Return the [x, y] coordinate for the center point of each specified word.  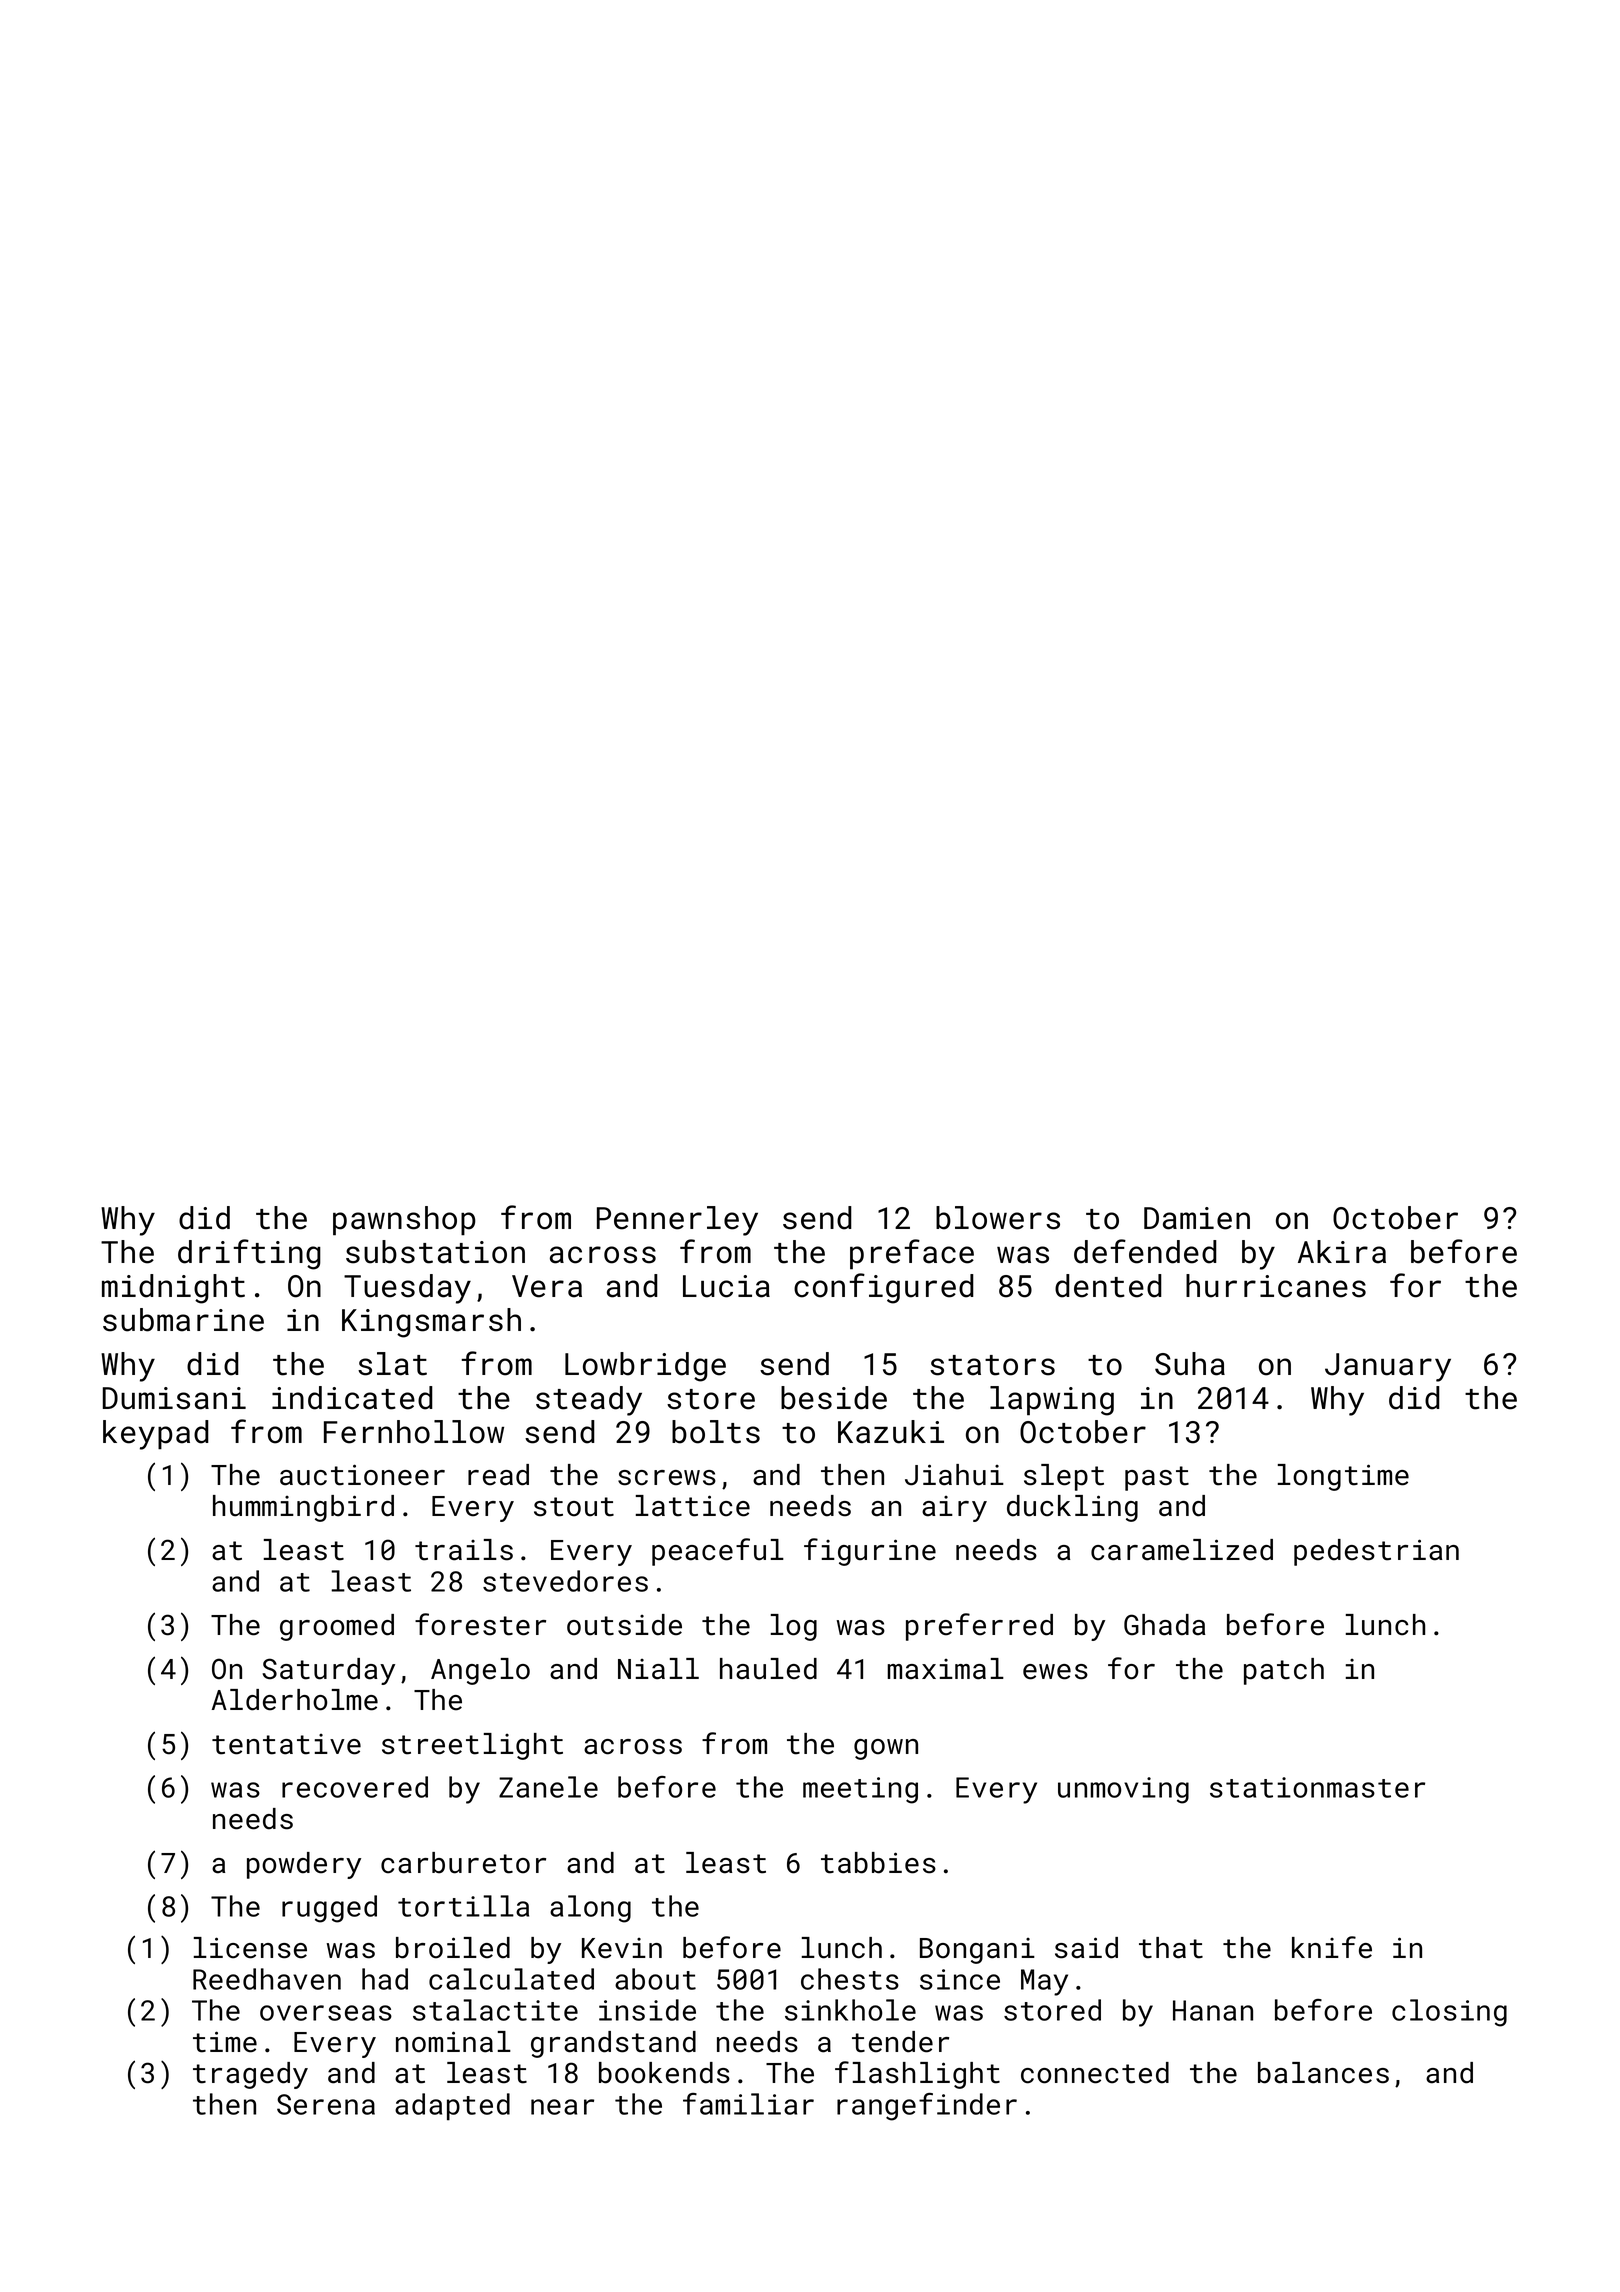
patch [1284, 1671]
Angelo [480, 1671]
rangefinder [927, 2107]
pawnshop [404, 1221]
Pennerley [677, 1221]
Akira [1342, 1252]
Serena [326, 2104]
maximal [945, 1669]
